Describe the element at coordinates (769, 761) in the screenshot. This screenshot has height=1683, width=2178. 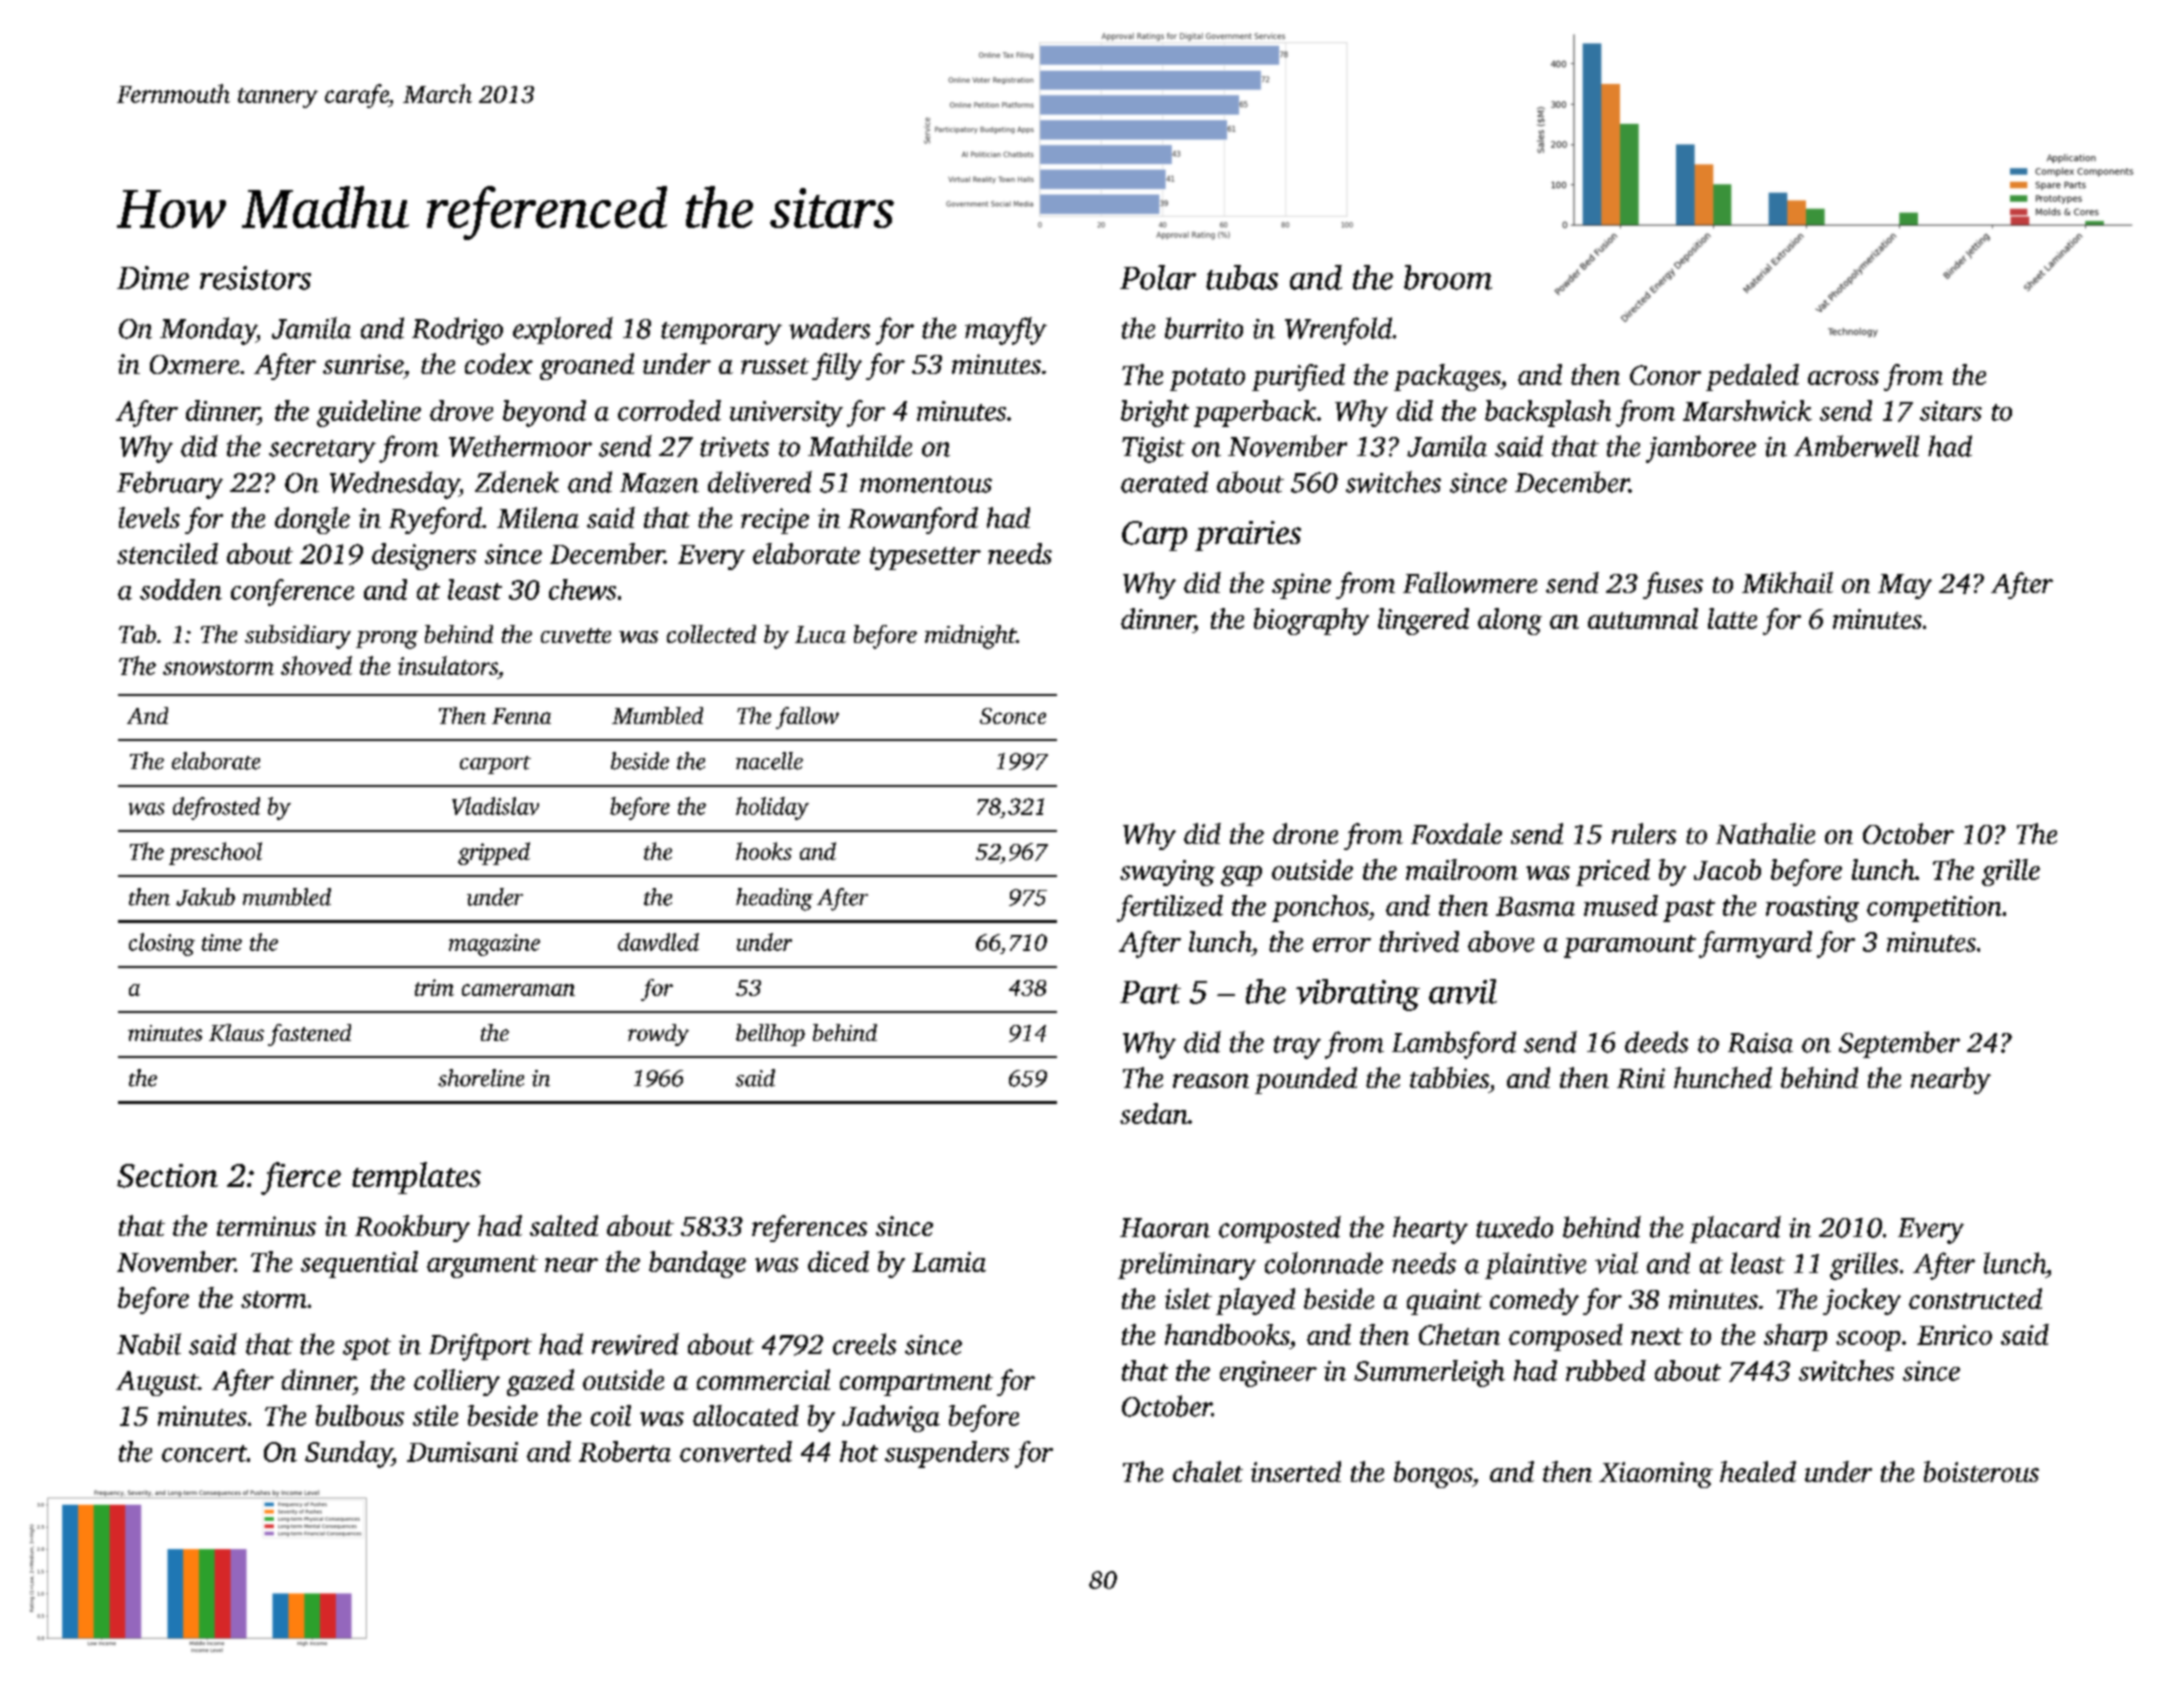
I see `nacelle` at that location.
